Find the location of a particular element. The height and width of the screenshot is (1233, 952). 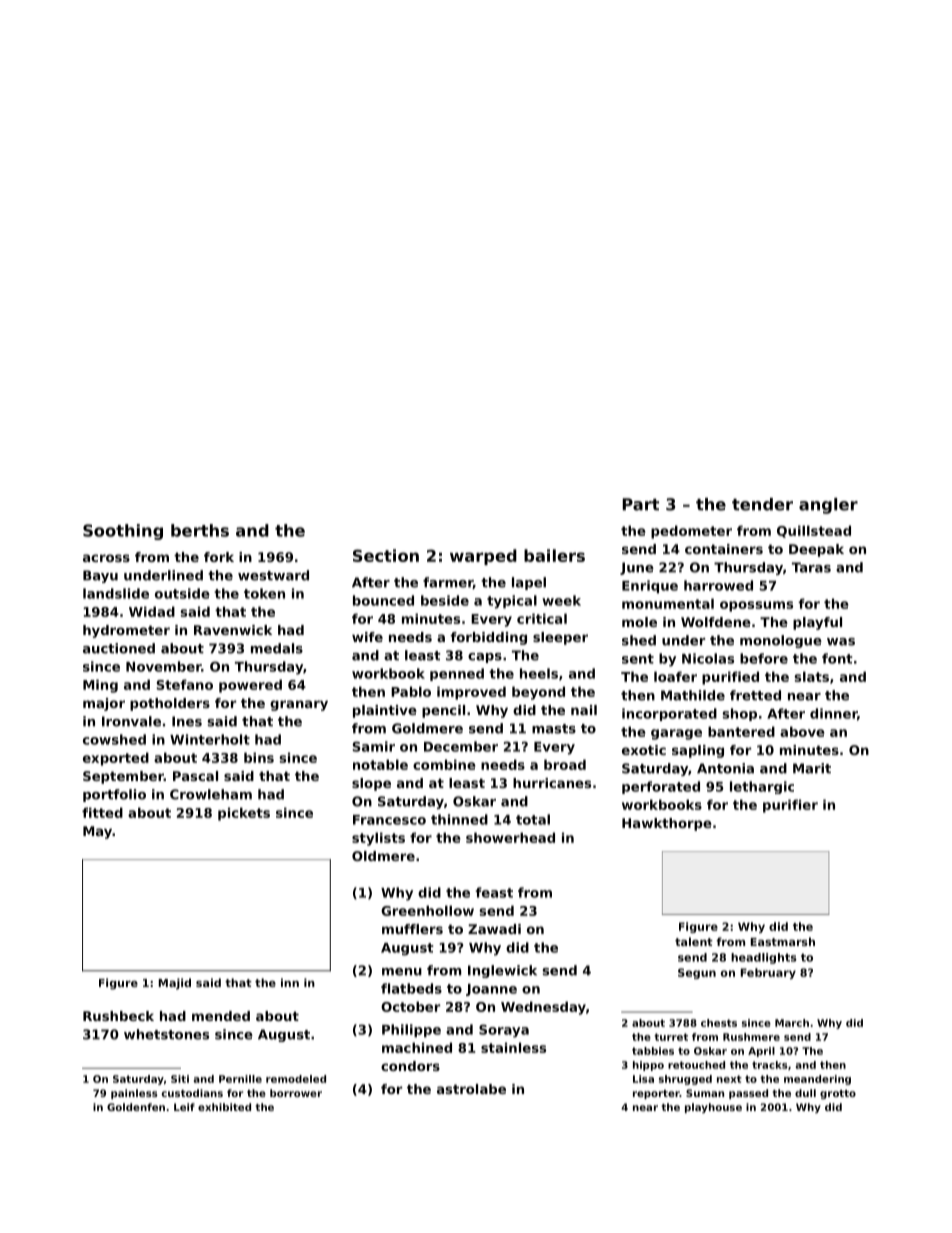

reporter is located at coordinates (656, 1094).
